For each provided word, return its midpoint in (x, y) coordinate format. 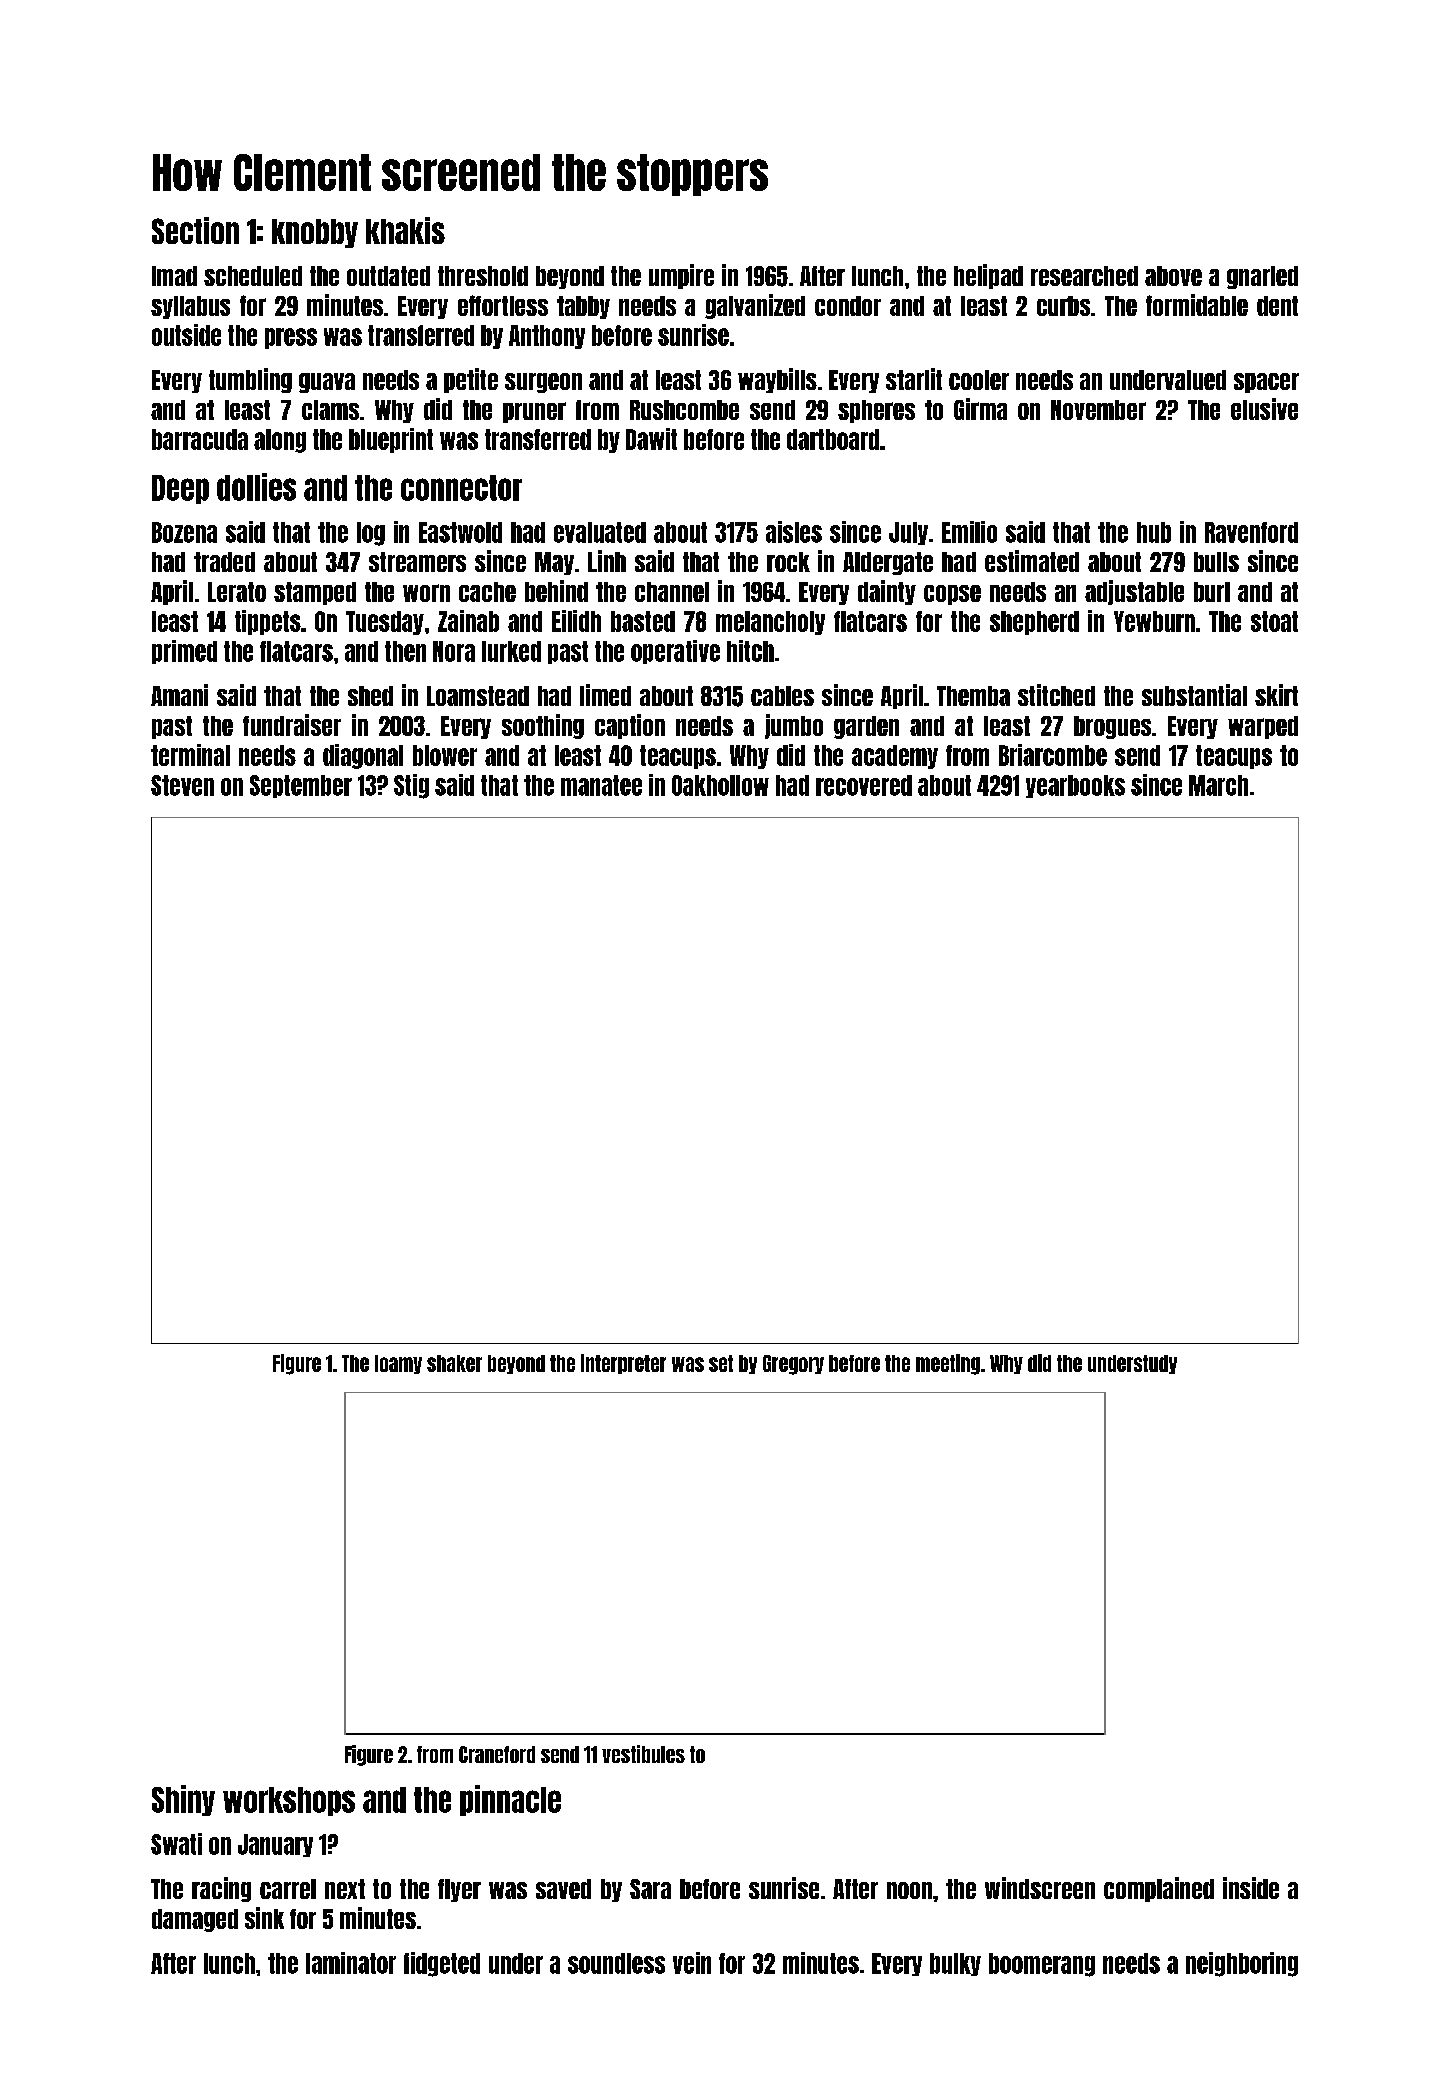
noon (909, 1890)
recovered (864, 785)
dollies (256, 487)
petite (471, 380)
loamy (398, 1364)
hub (1154, 532)
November (1098, 410)
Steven (182, 785)
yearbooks (1075, 786)
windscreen (1040, 1888)
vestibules (643, 1754)
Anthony (547, 337)
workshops (289, 1801)
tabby (583, 307)
